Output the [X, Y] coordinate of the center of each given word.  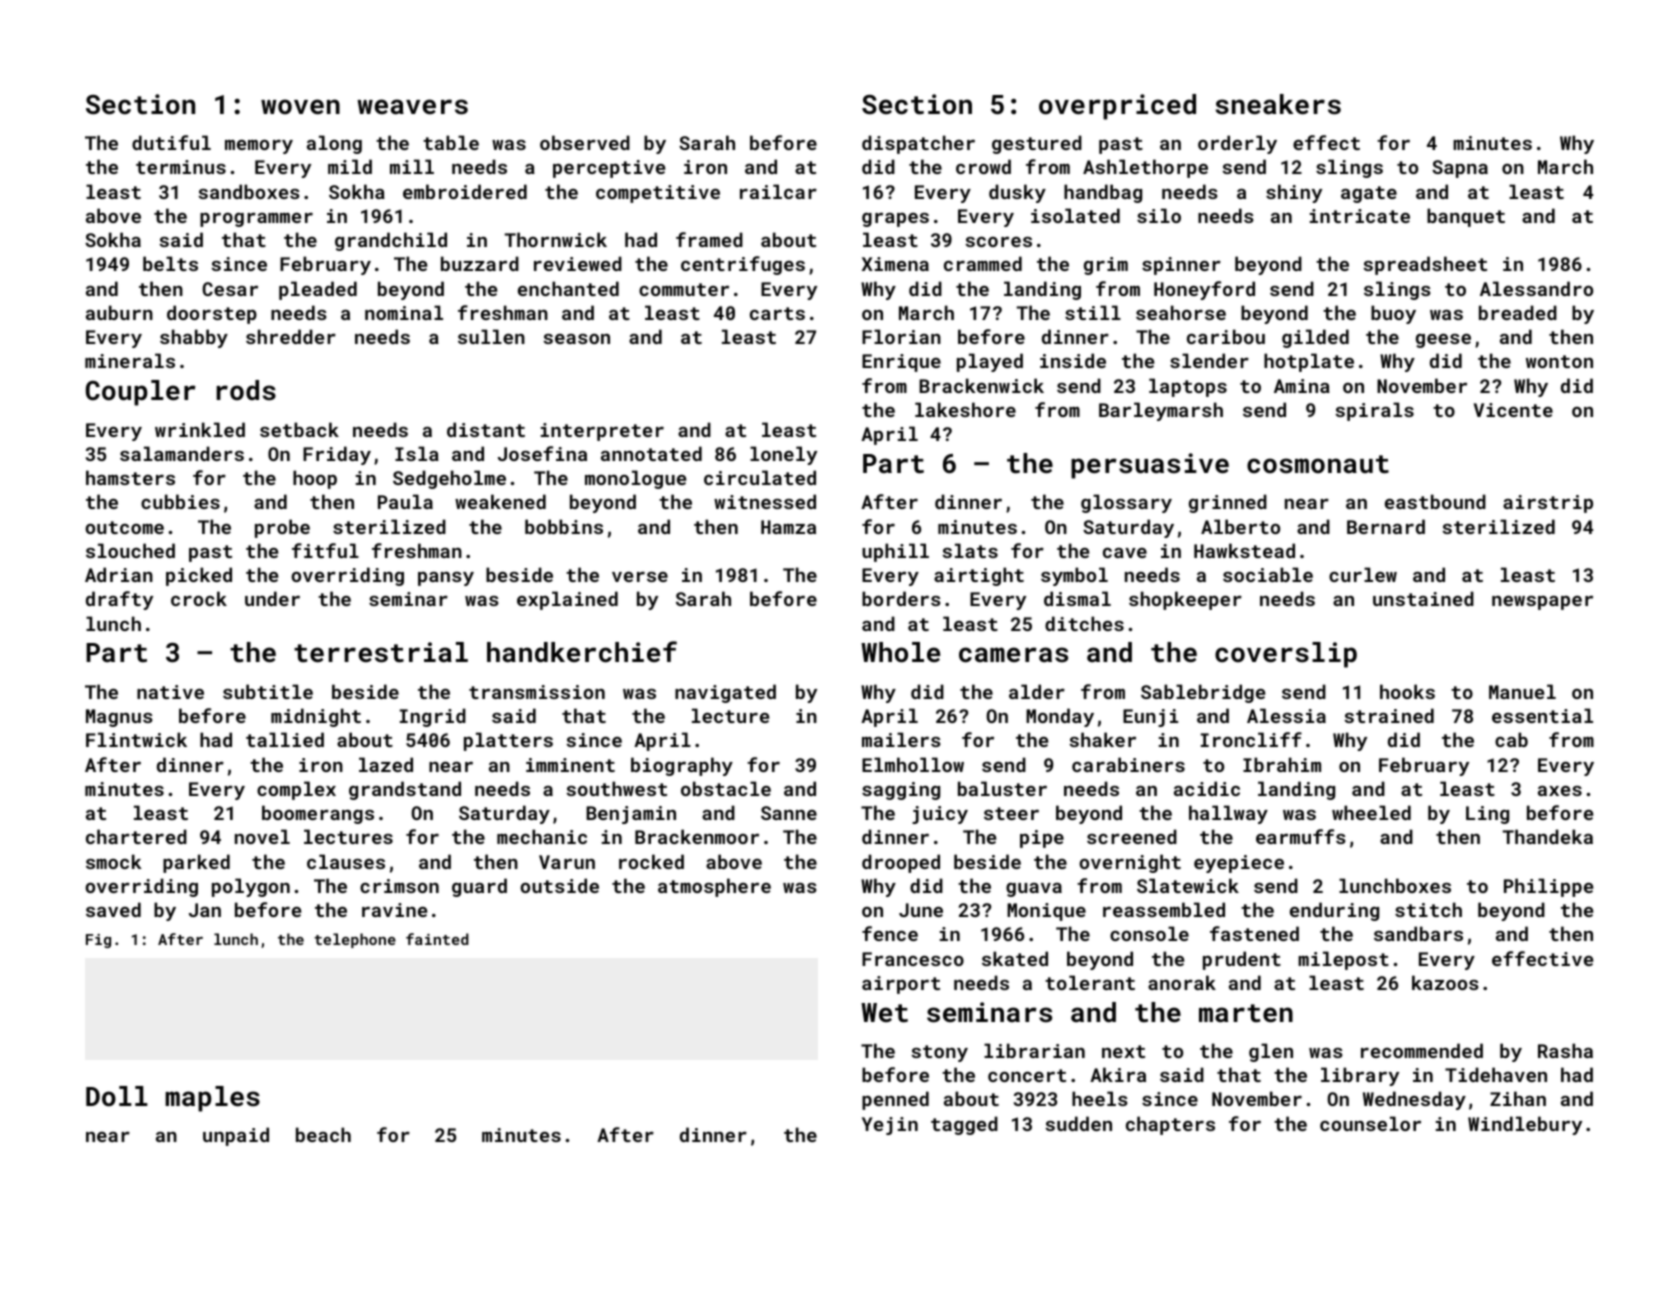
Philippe [1548, 887]
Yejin [890, 1126]
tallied [285, 739]
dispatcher [918, 144]
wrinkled [200, 429]
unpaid [236, 1136]
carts [777, 313]
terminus [181, 167]
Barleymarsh [1161, 411]
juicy [940, 815]
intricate [1360, 216]
